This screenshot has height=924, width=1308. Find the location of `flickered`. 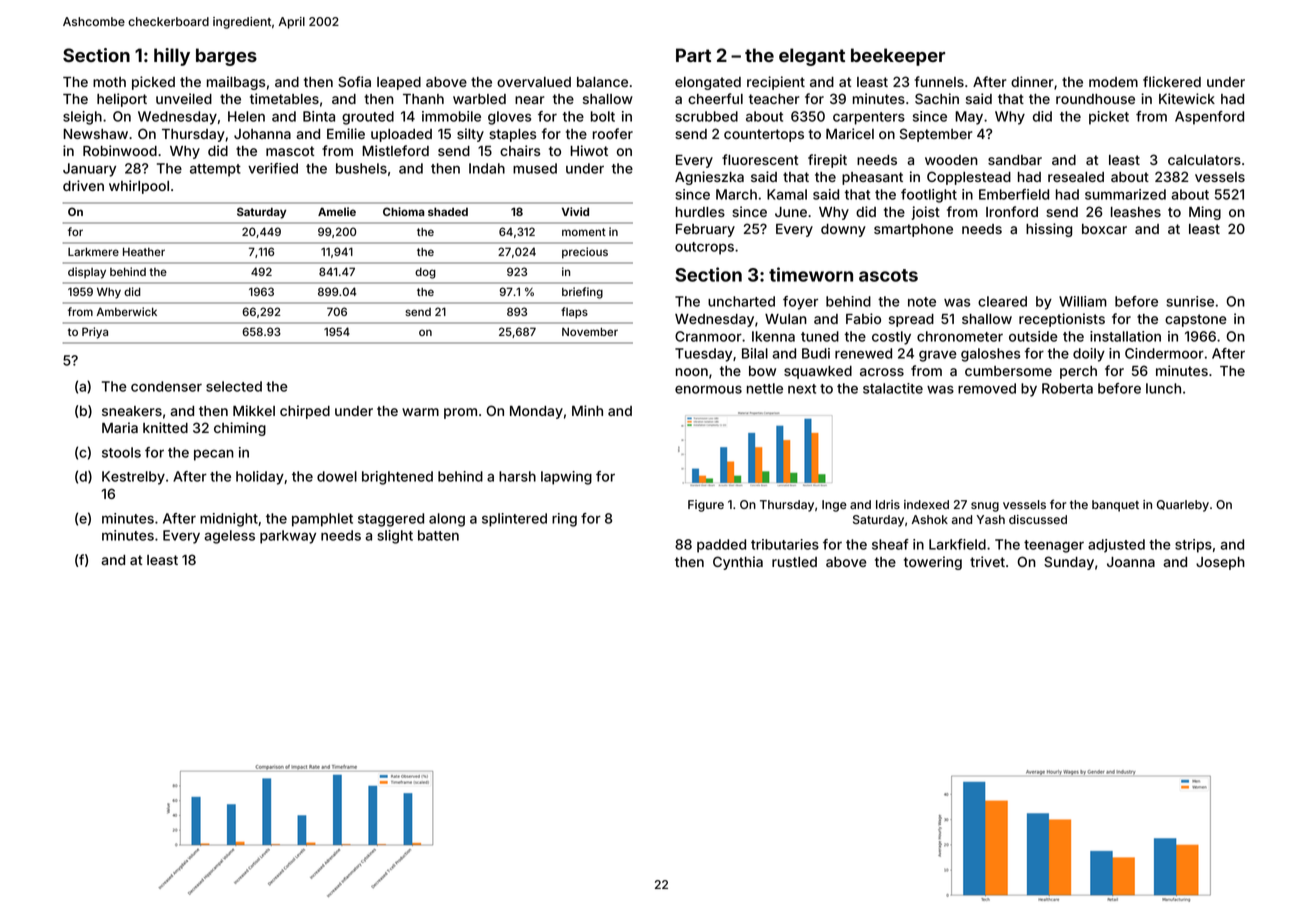

flickered is located at coordinates (1172, 81).
